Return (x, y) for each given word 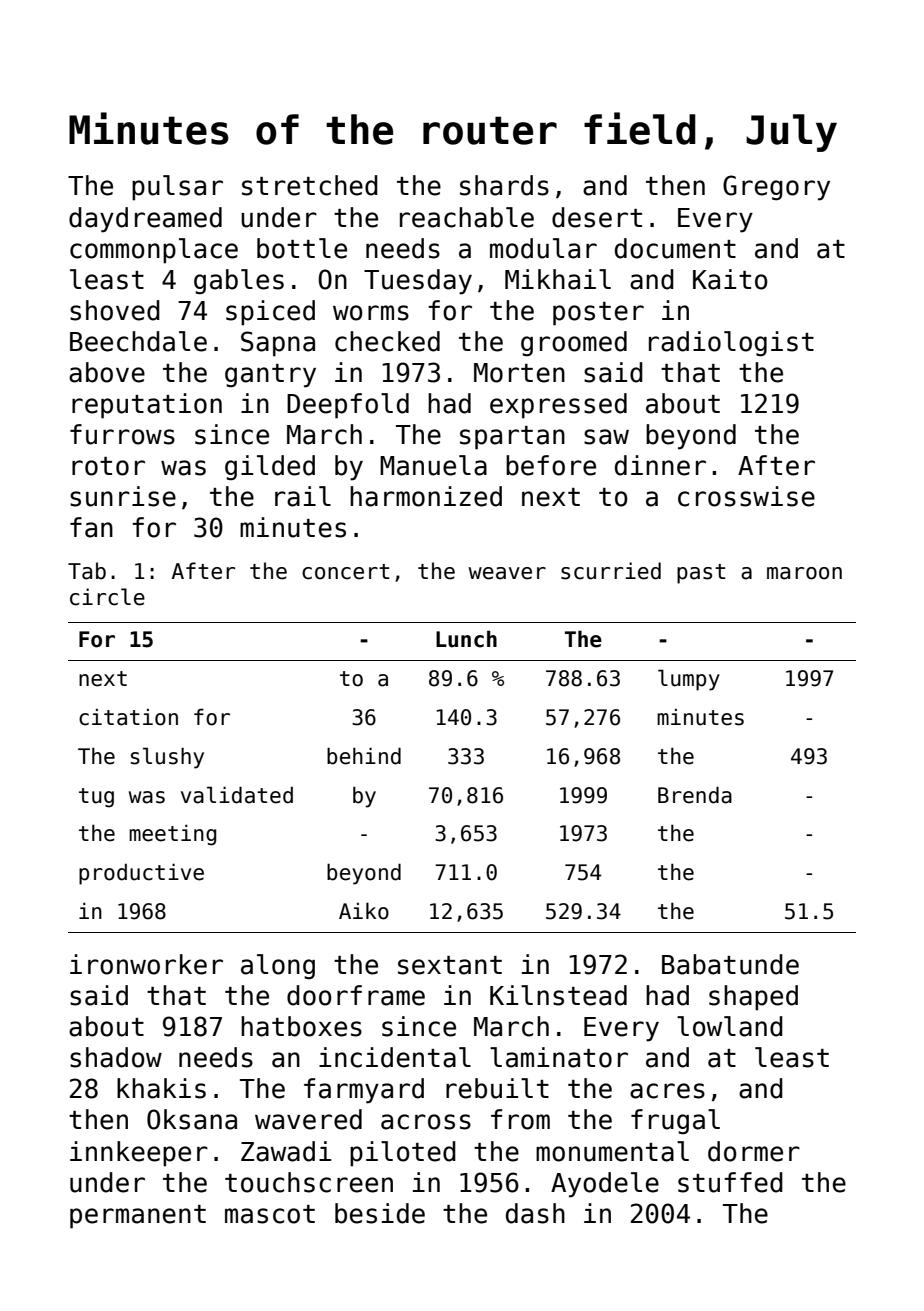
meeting (172, 835)
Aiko (364, 911)
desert (597, 217)
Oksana (192, 1119)
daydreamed (145, 220)
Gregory (776, 188)
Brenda (695, 795)
